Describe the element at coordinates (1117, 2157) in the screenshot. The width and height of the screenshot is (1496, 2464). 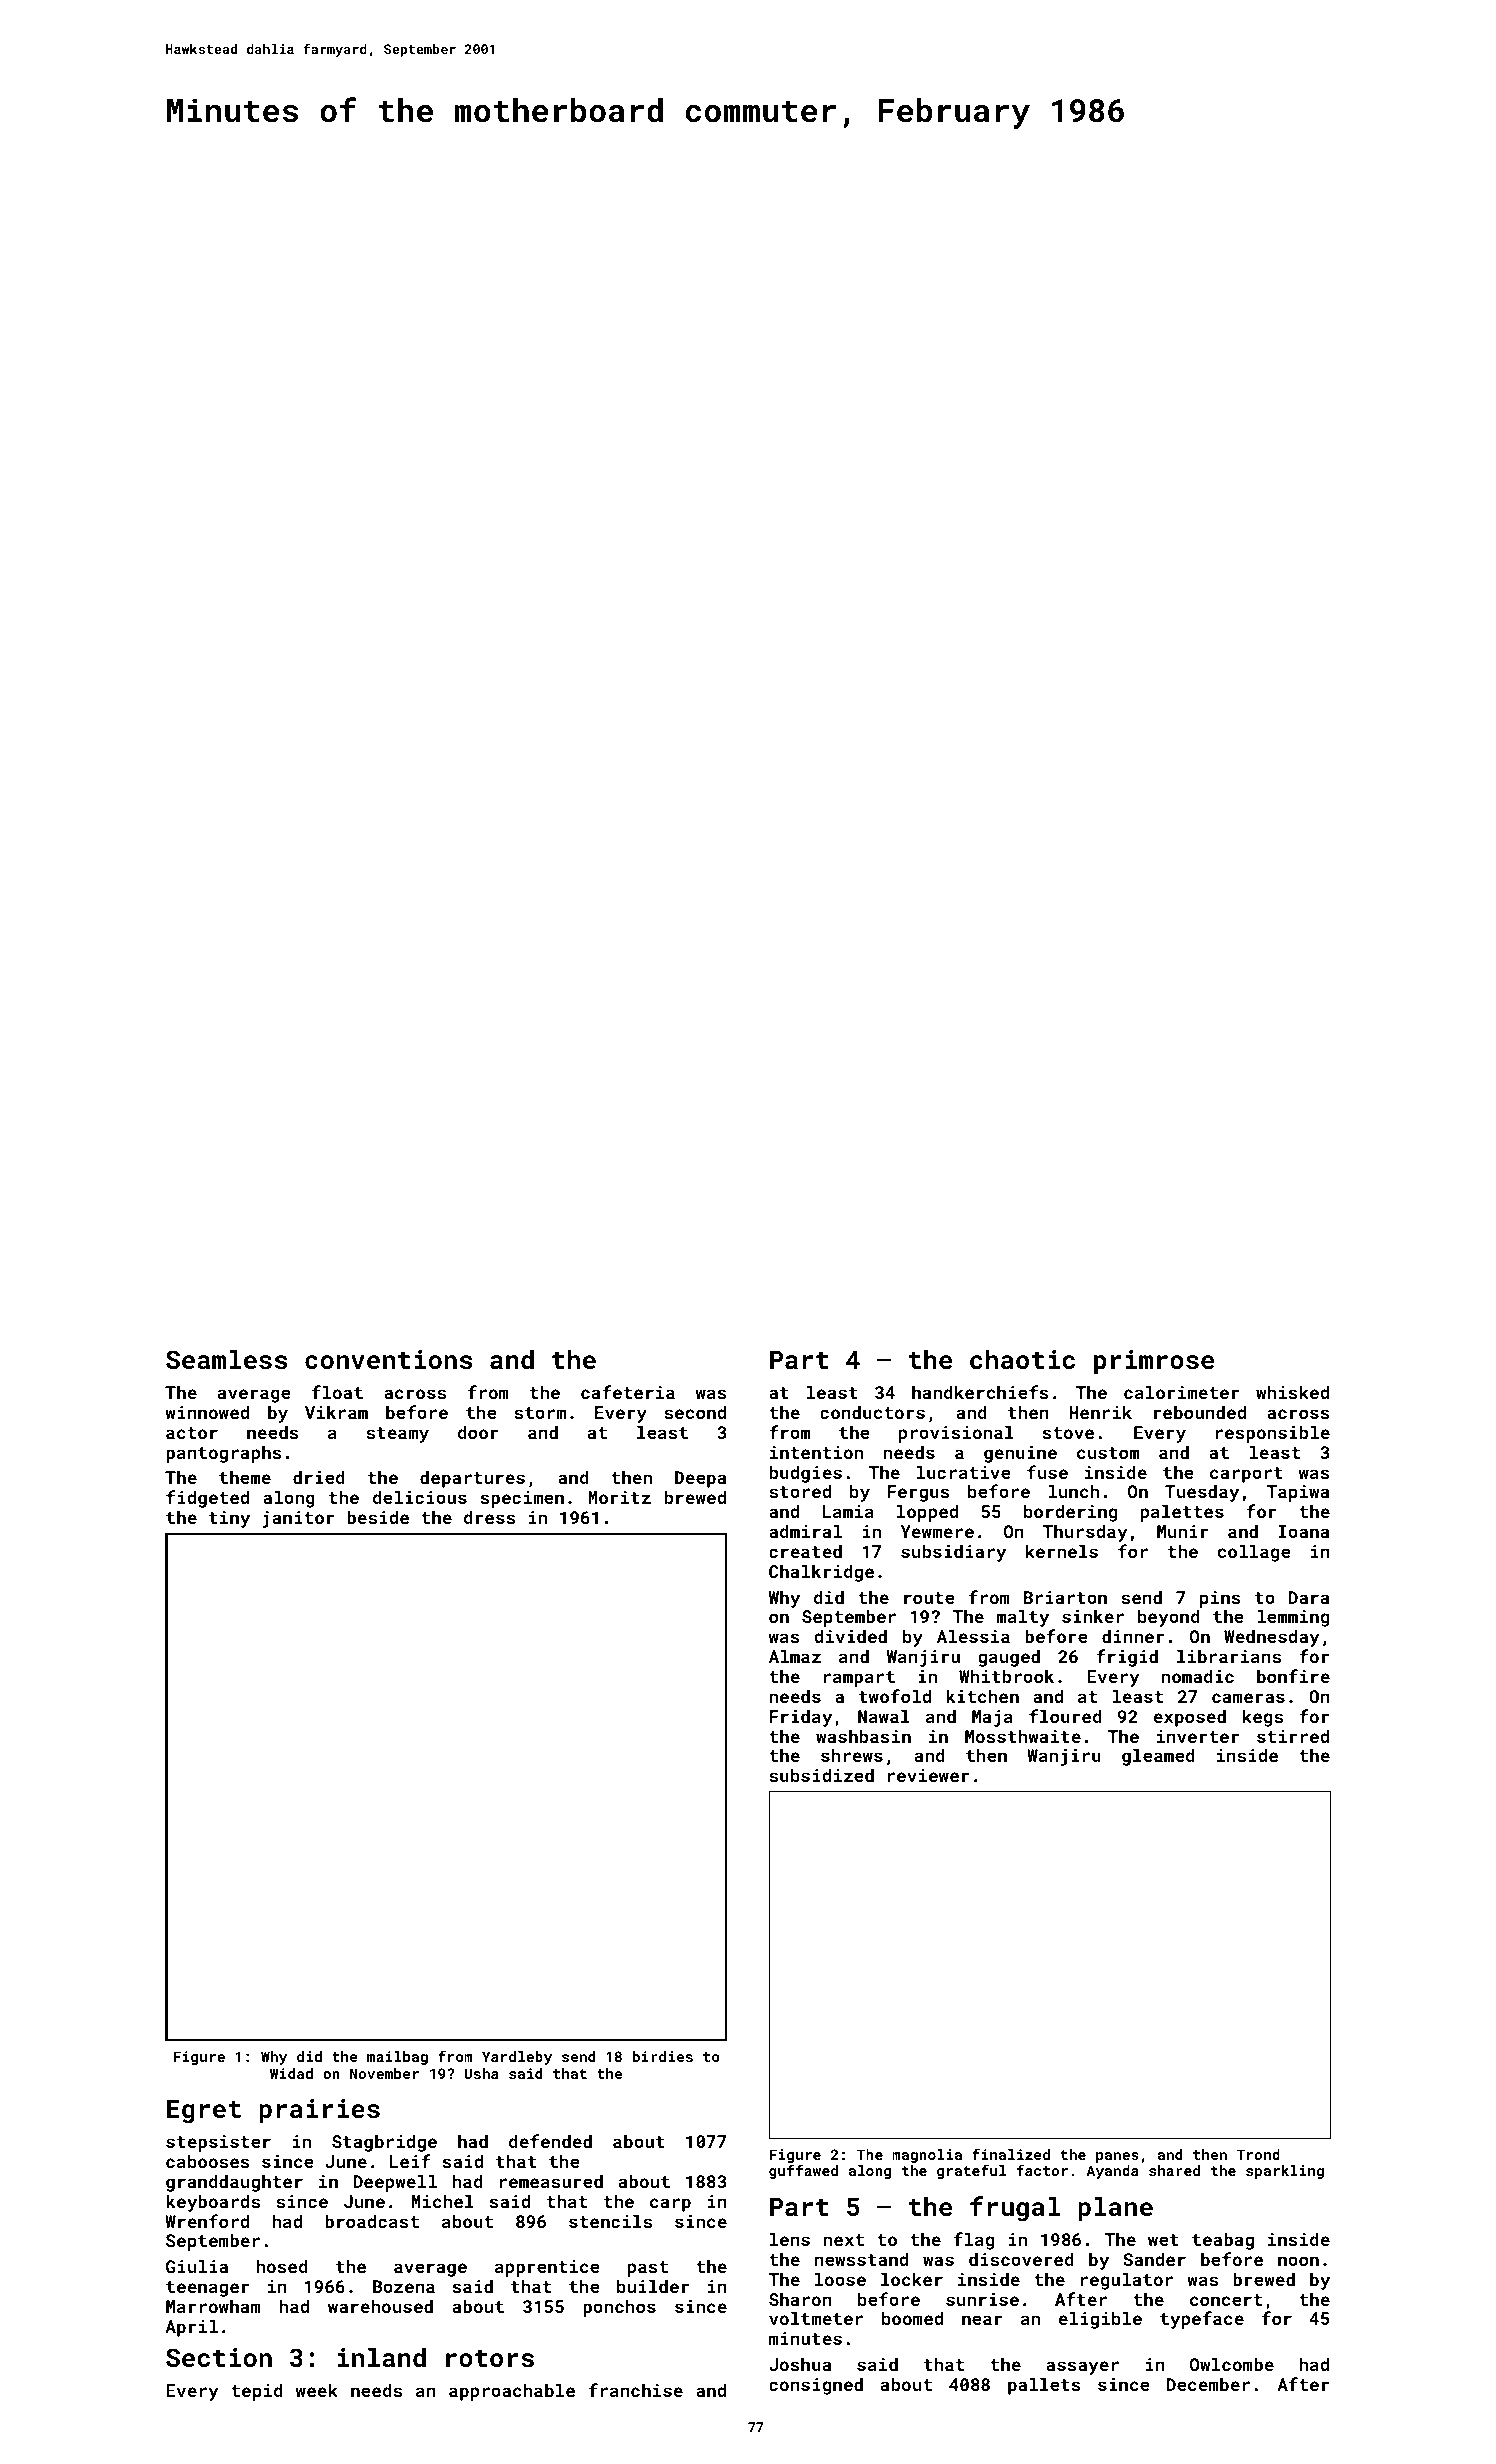
I see `panes` at that location.
